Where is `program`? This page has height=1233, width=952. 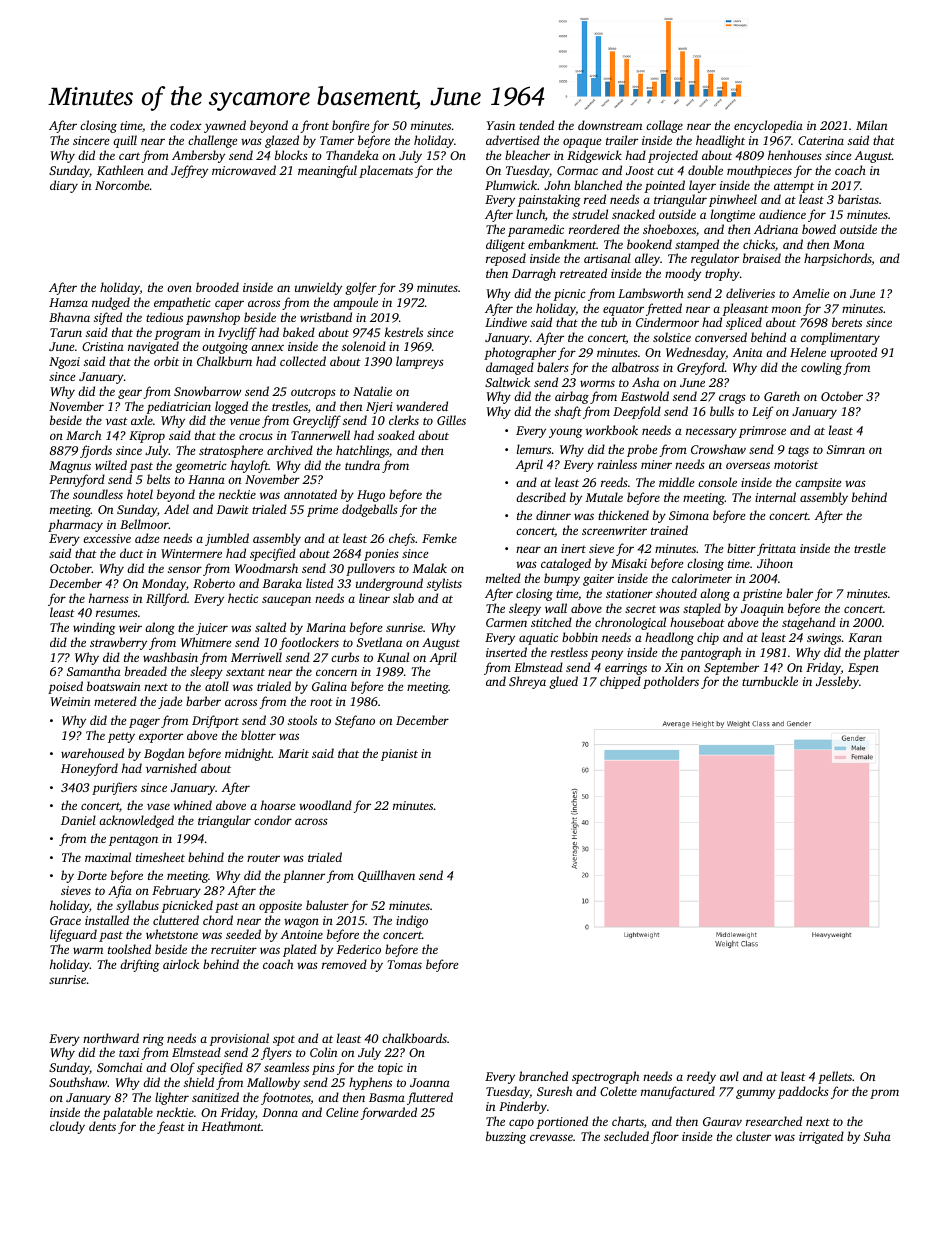 program is located at coordinates (177, 335).
